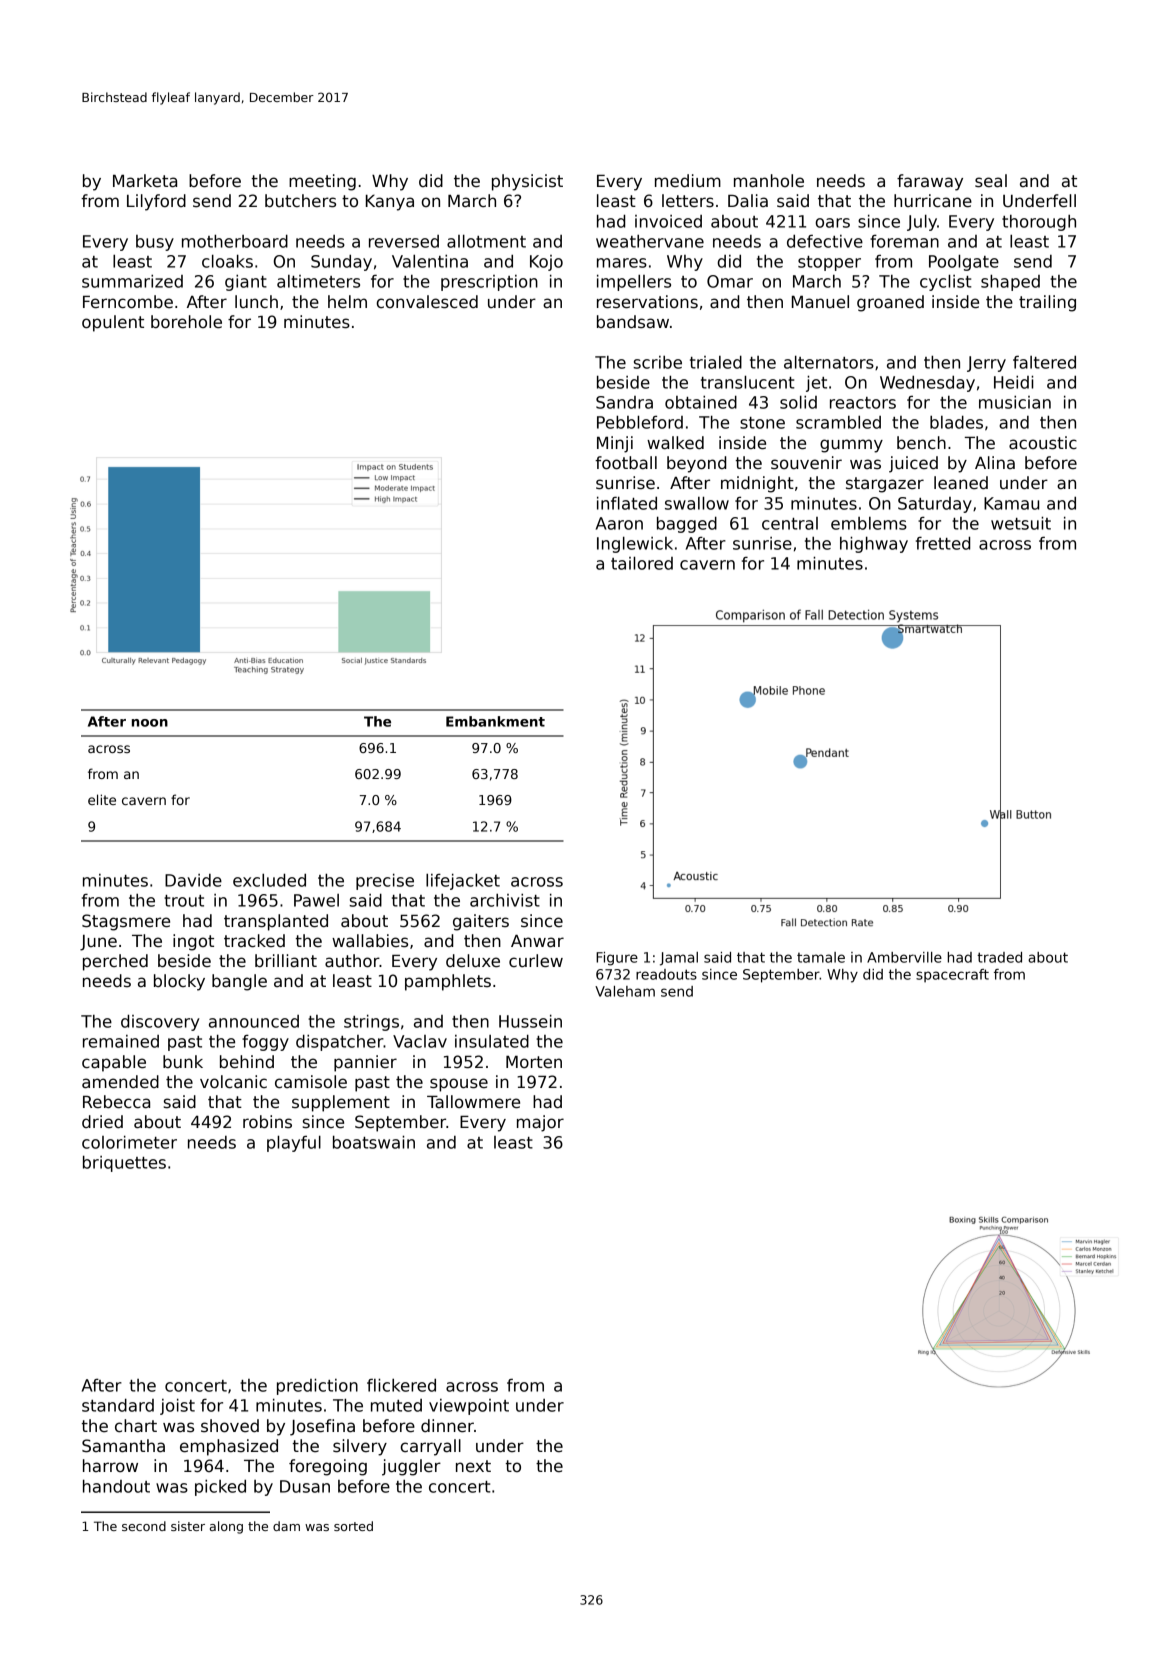 This screenshot has height=1678, width=1159. I want to click on invoiced, so click(668, 221).
